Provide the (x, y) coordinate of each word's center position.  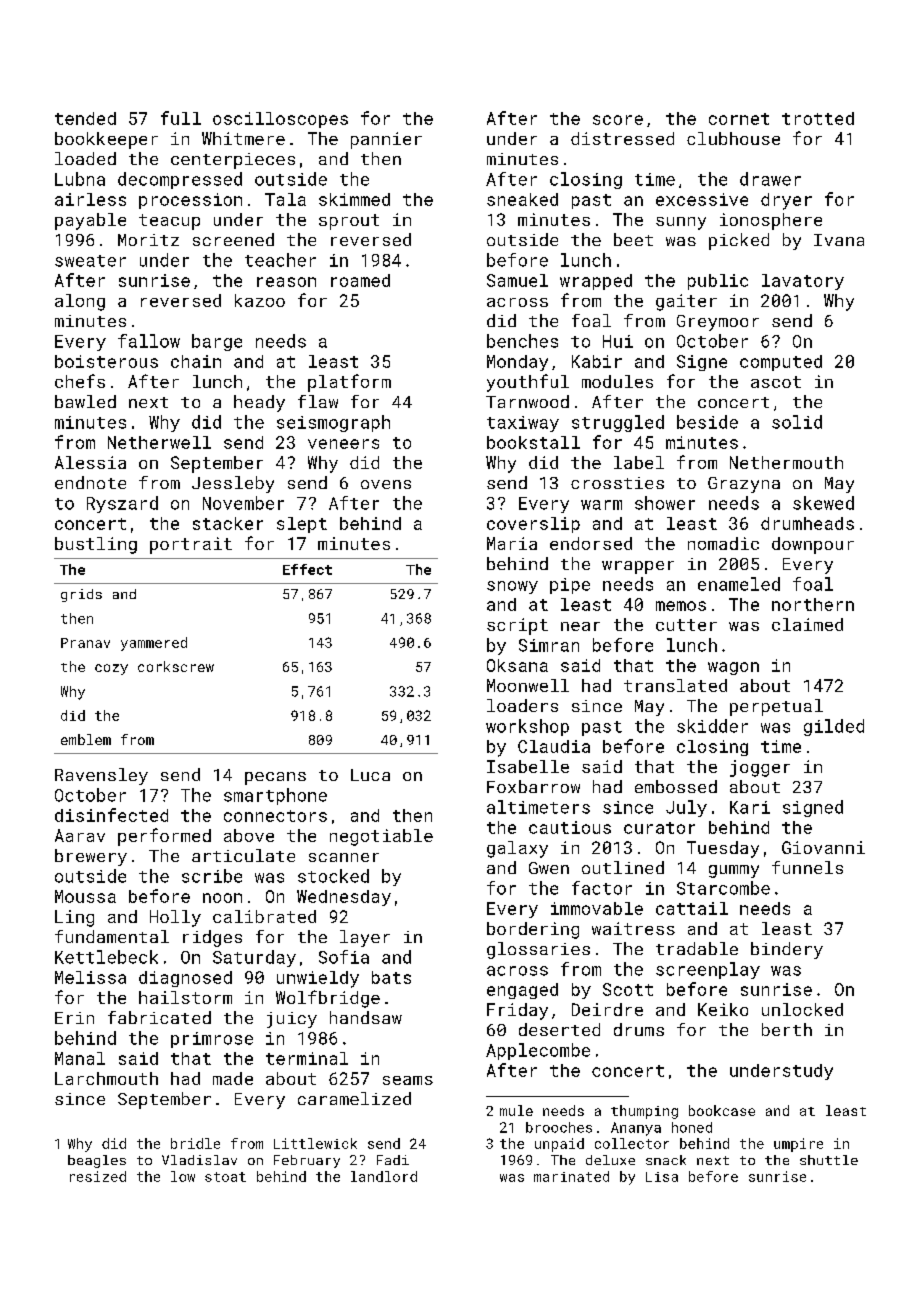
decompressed (180, 180)
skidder (712, 726)
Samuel (517, 280)
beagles (97, 1161)
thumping (644, 1112)
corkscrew (176, 666)
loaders (522, 705)
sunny (681, 223)
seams (408, 1080)
